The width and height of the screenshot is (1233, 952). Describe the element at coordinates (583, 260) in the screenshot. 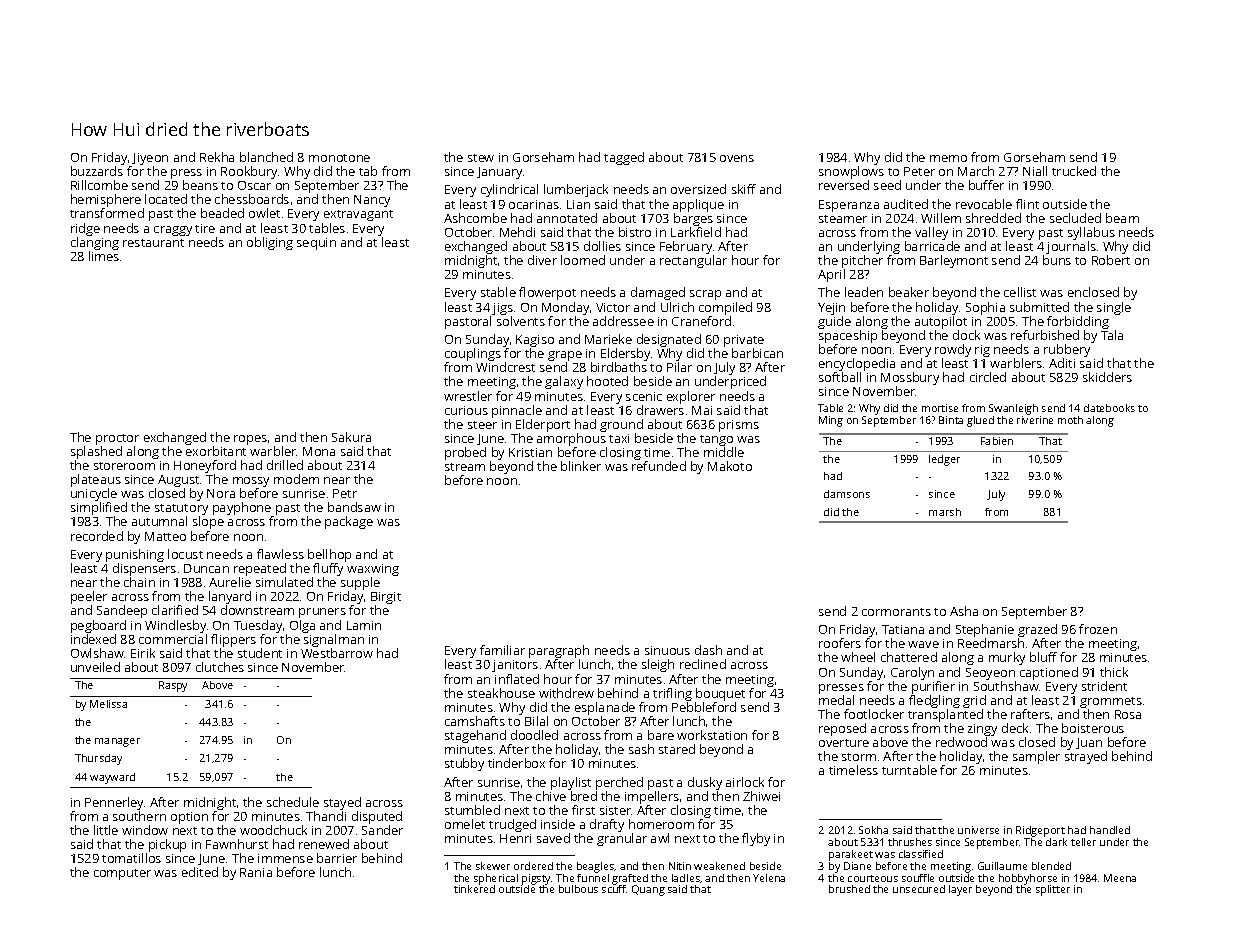

I see `loomed` at that location.
